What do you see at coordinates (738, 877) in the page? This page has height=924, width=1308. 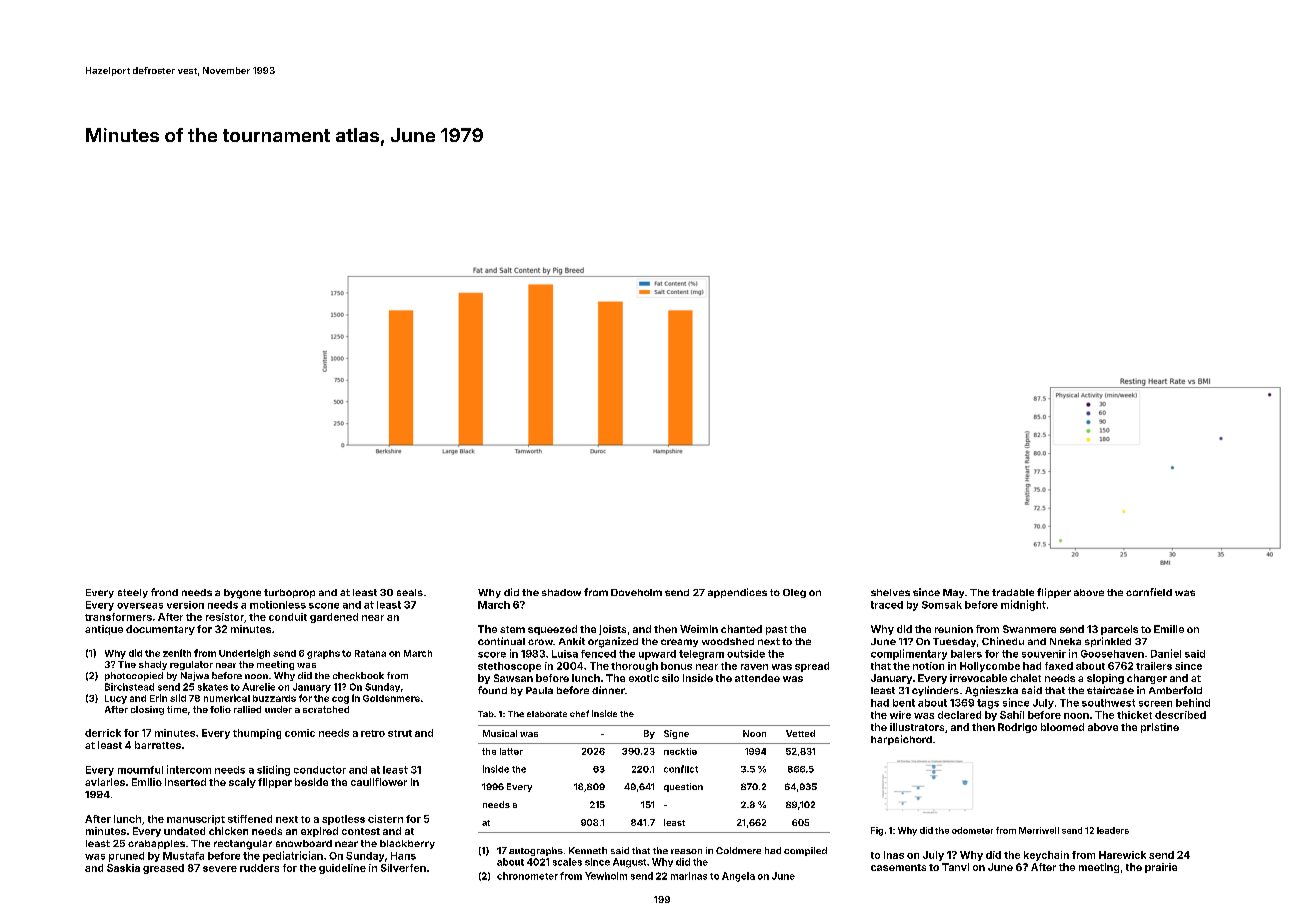 I see `Angela` at bounding box center [738, 877].
